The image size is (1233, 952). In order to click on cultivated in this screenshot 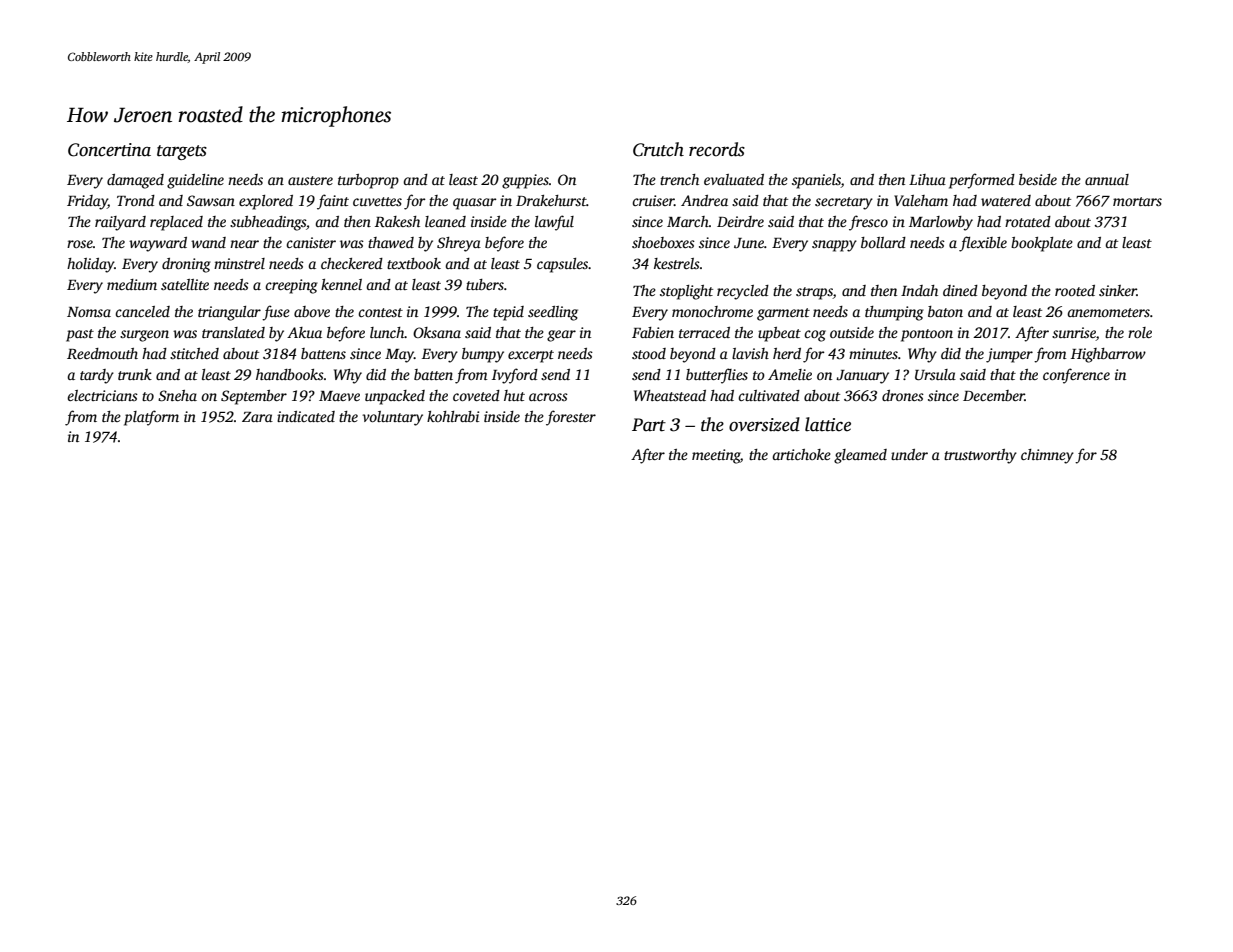, I will do `click(769, 395)`.
